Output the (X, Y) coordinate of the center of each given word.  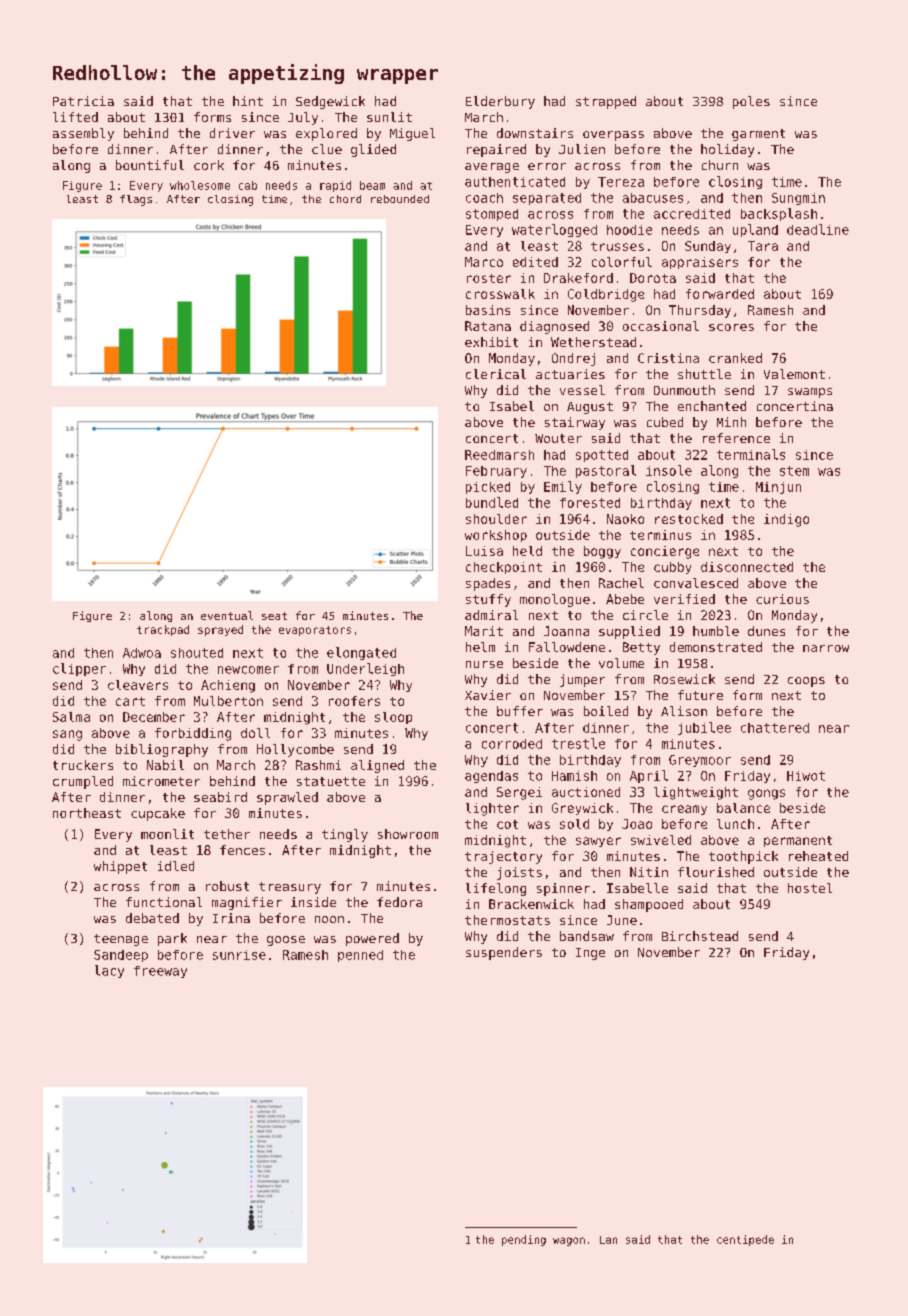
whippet (120, 867)
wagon (569, 1241)
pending (524, 1240)
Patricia (83, 101)
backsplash (779, 214)
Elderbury (500, 102)
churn (720, 165)
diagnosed (554, 327)
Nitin (649, 872)
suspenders (504, 953)
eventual (227, 615)
